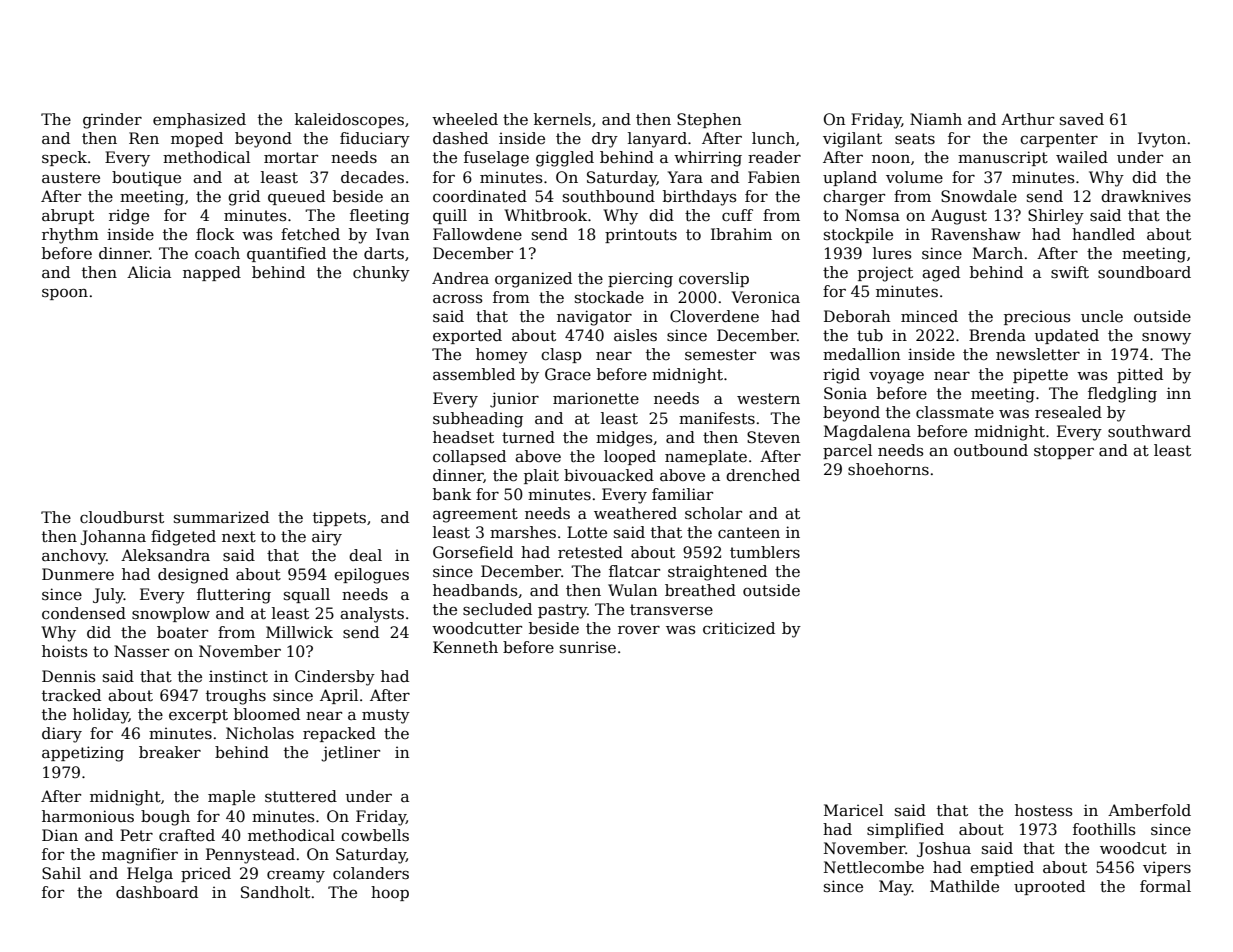 This page has width=1233, height=952. Describe the element at coordinates (700, 198) in the page. I see `birthdays` at that location.
